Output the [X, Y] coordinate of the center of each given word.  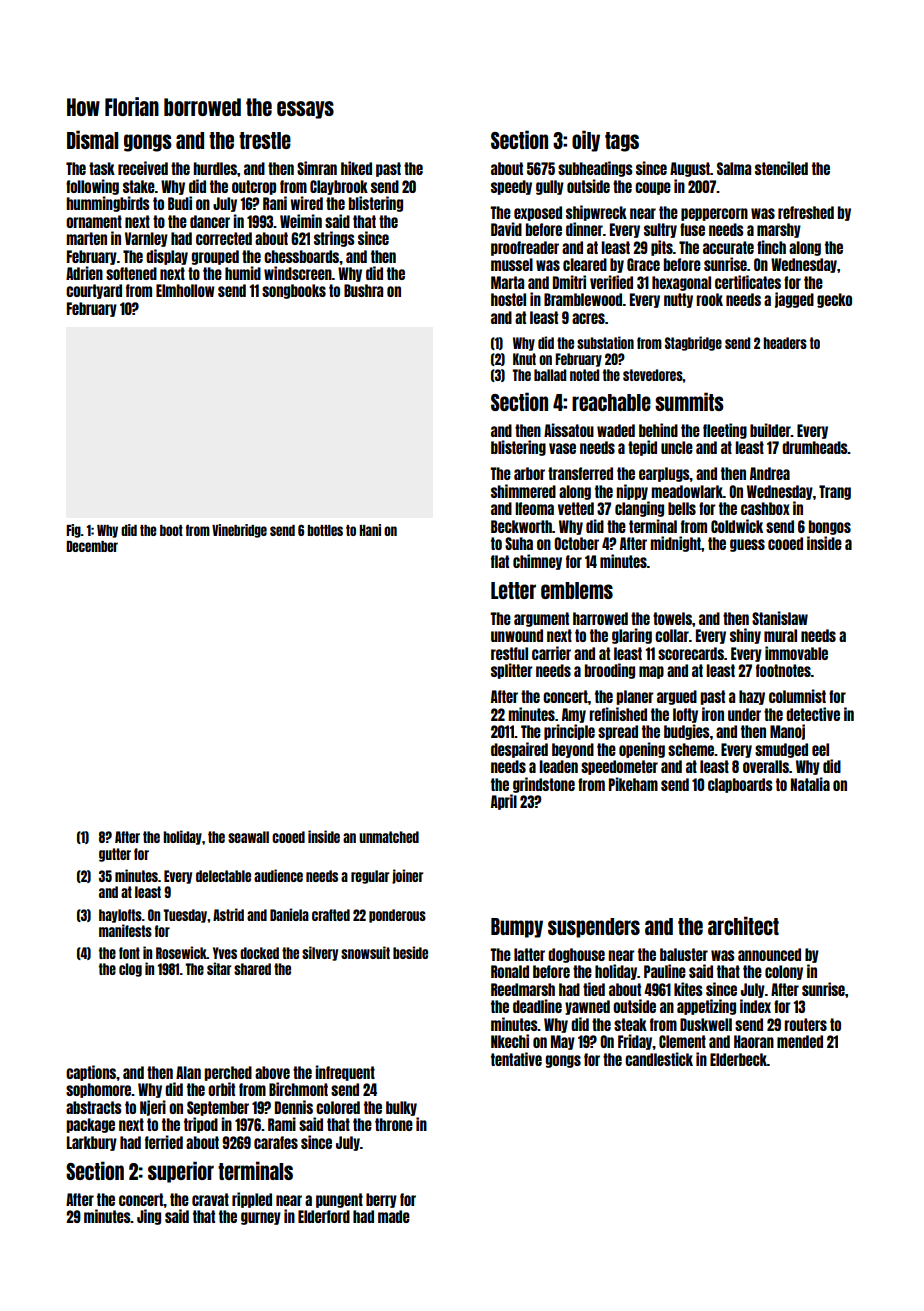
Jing [149, 1217]
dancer [210, 221]
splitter [512, 671]
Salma [734, 168]
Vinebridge [239, 531]
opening [642, 750]
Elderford [324, 1216]
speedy [511, 187]
